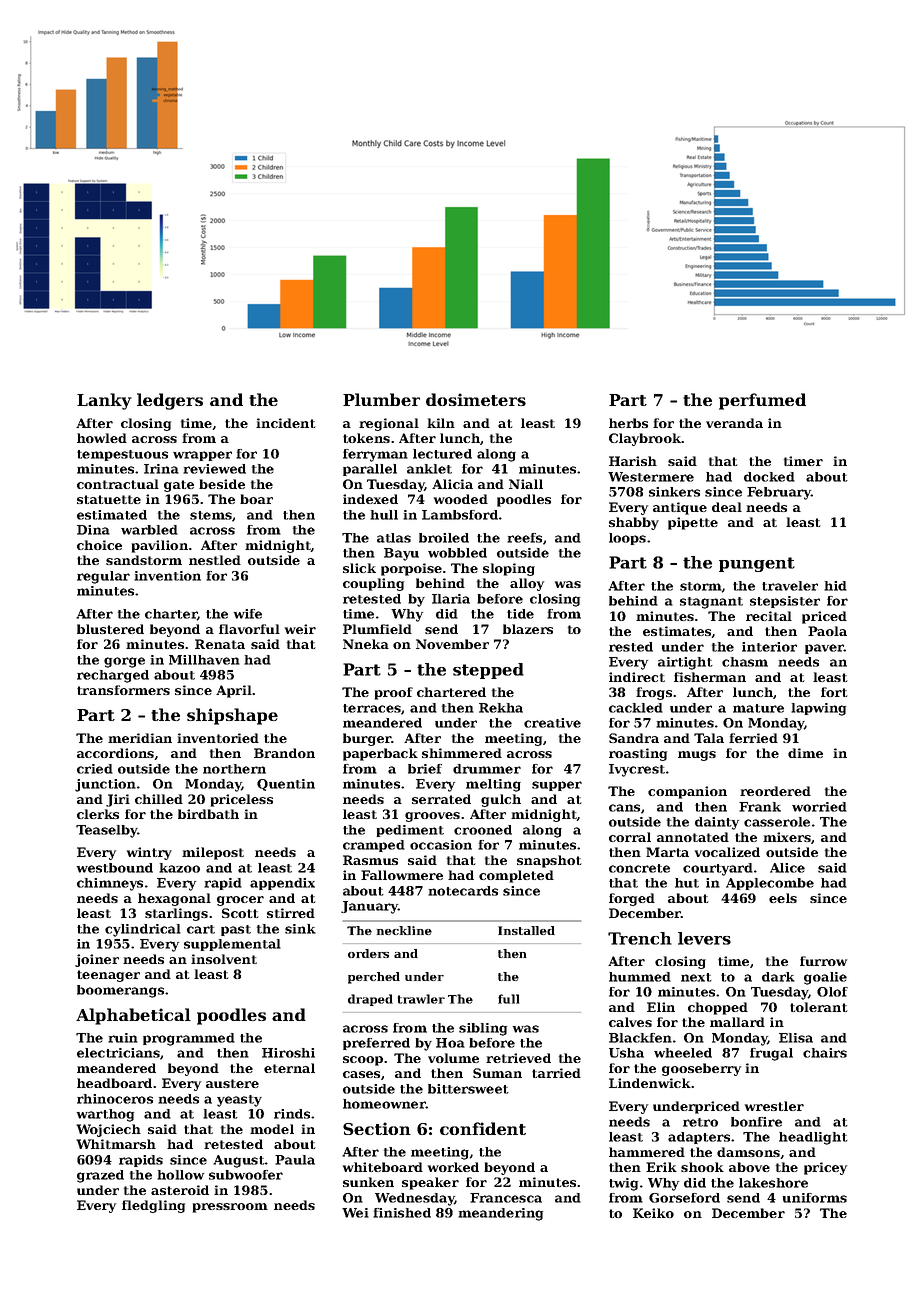  I want to click on junction, so click(105, 785).
